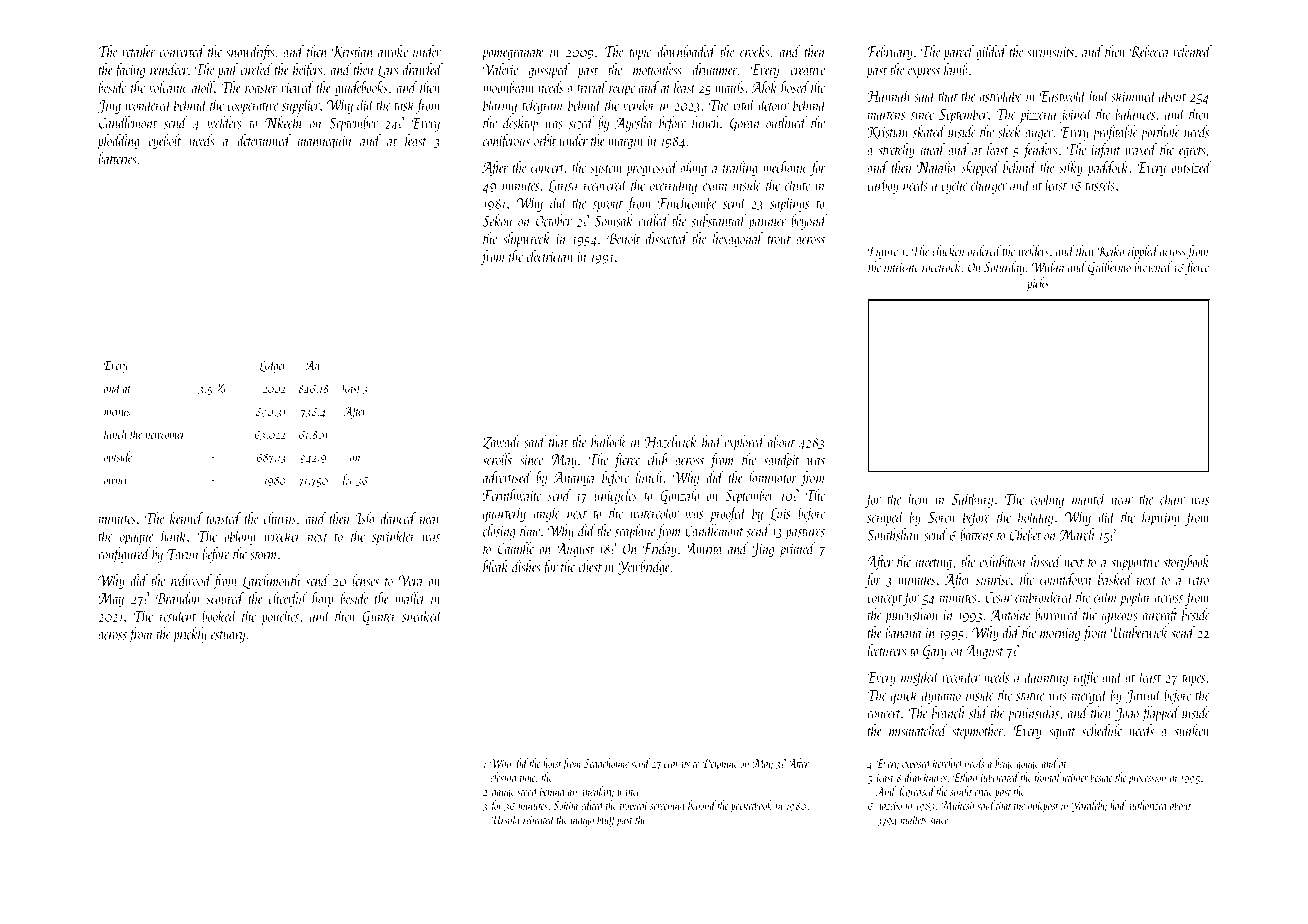 Image resolution: width=1308 pixels, height=924 pixels. Describe the element at coordinates (941, 266) in the page. I see `racetrack` at that location.
